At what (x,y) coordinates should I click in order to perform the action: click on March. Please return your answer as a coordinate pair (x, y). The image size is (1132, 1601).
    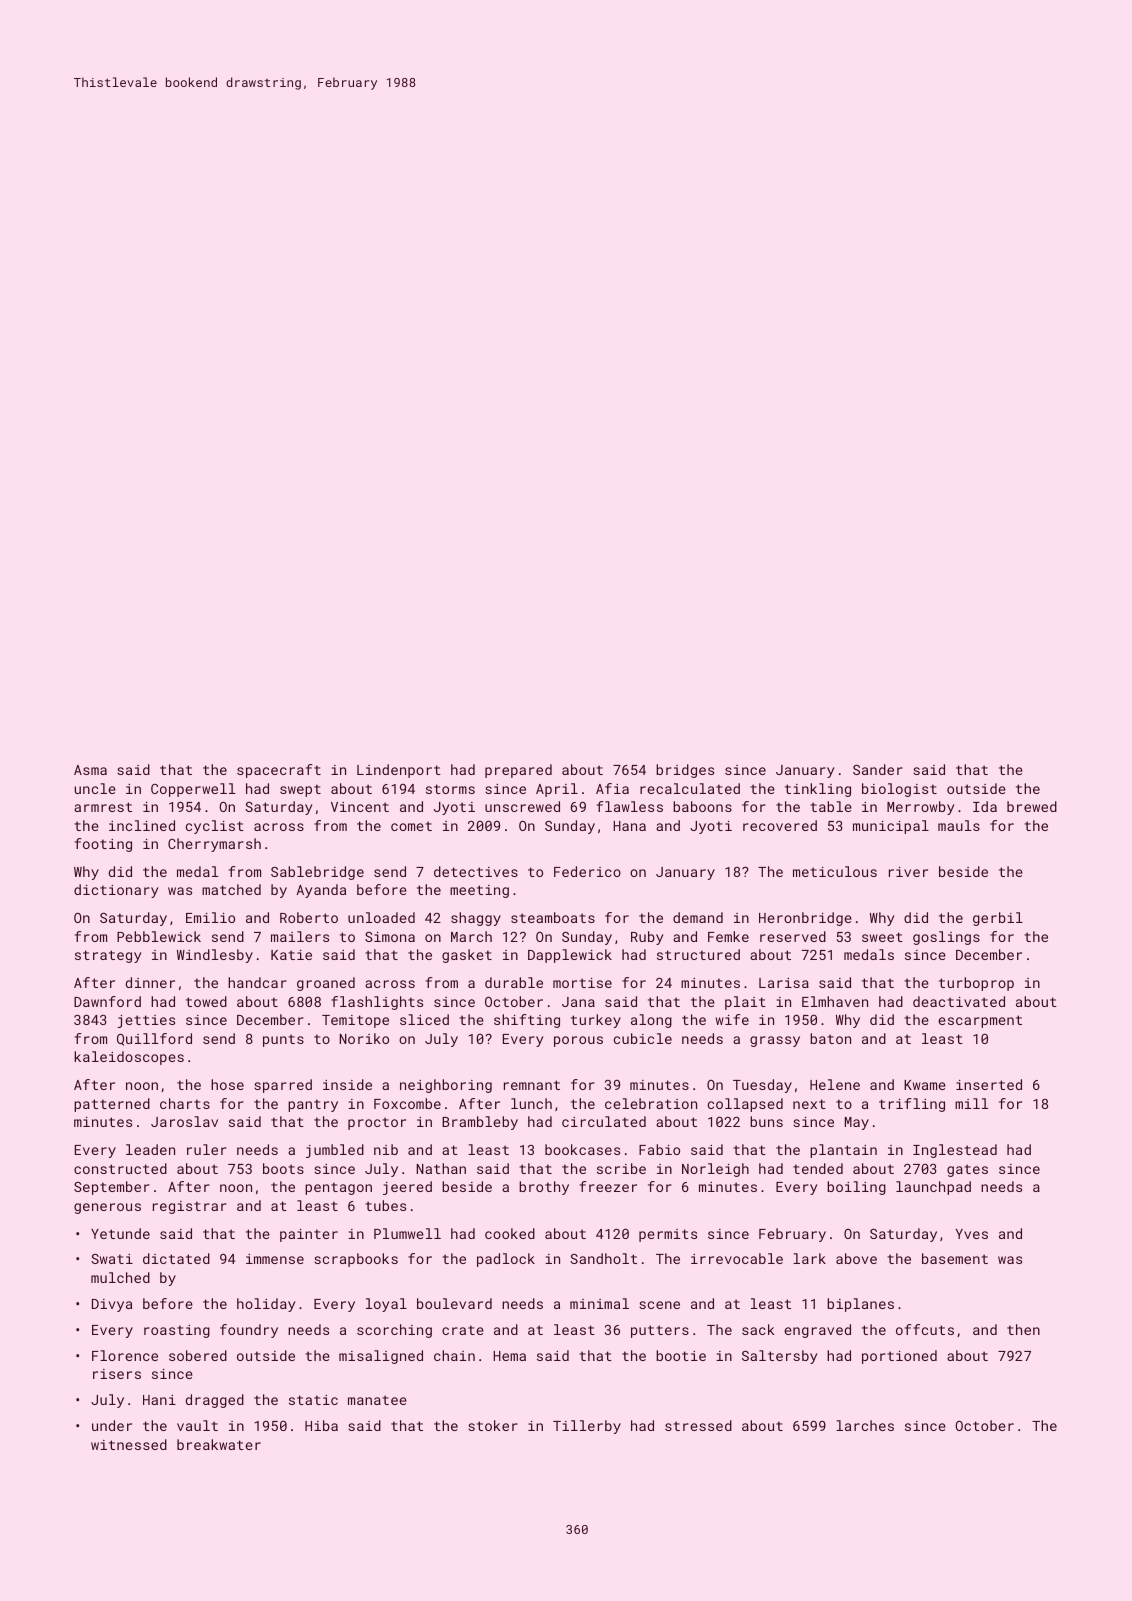
    Looking at the image, I should click on (471, 936).
